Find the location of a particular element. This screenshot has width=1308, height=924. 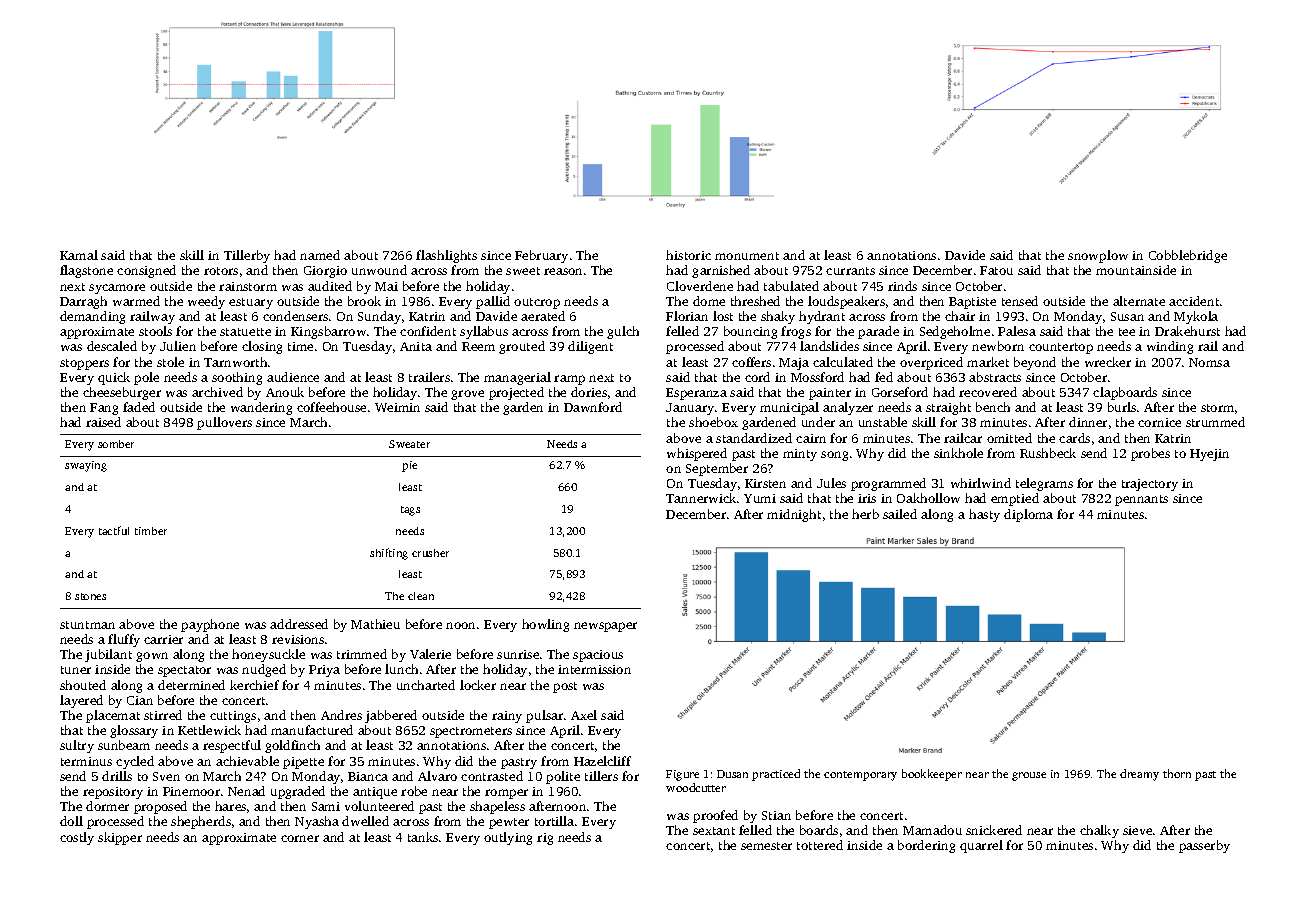

timber is located at coordinates (151, 531).
